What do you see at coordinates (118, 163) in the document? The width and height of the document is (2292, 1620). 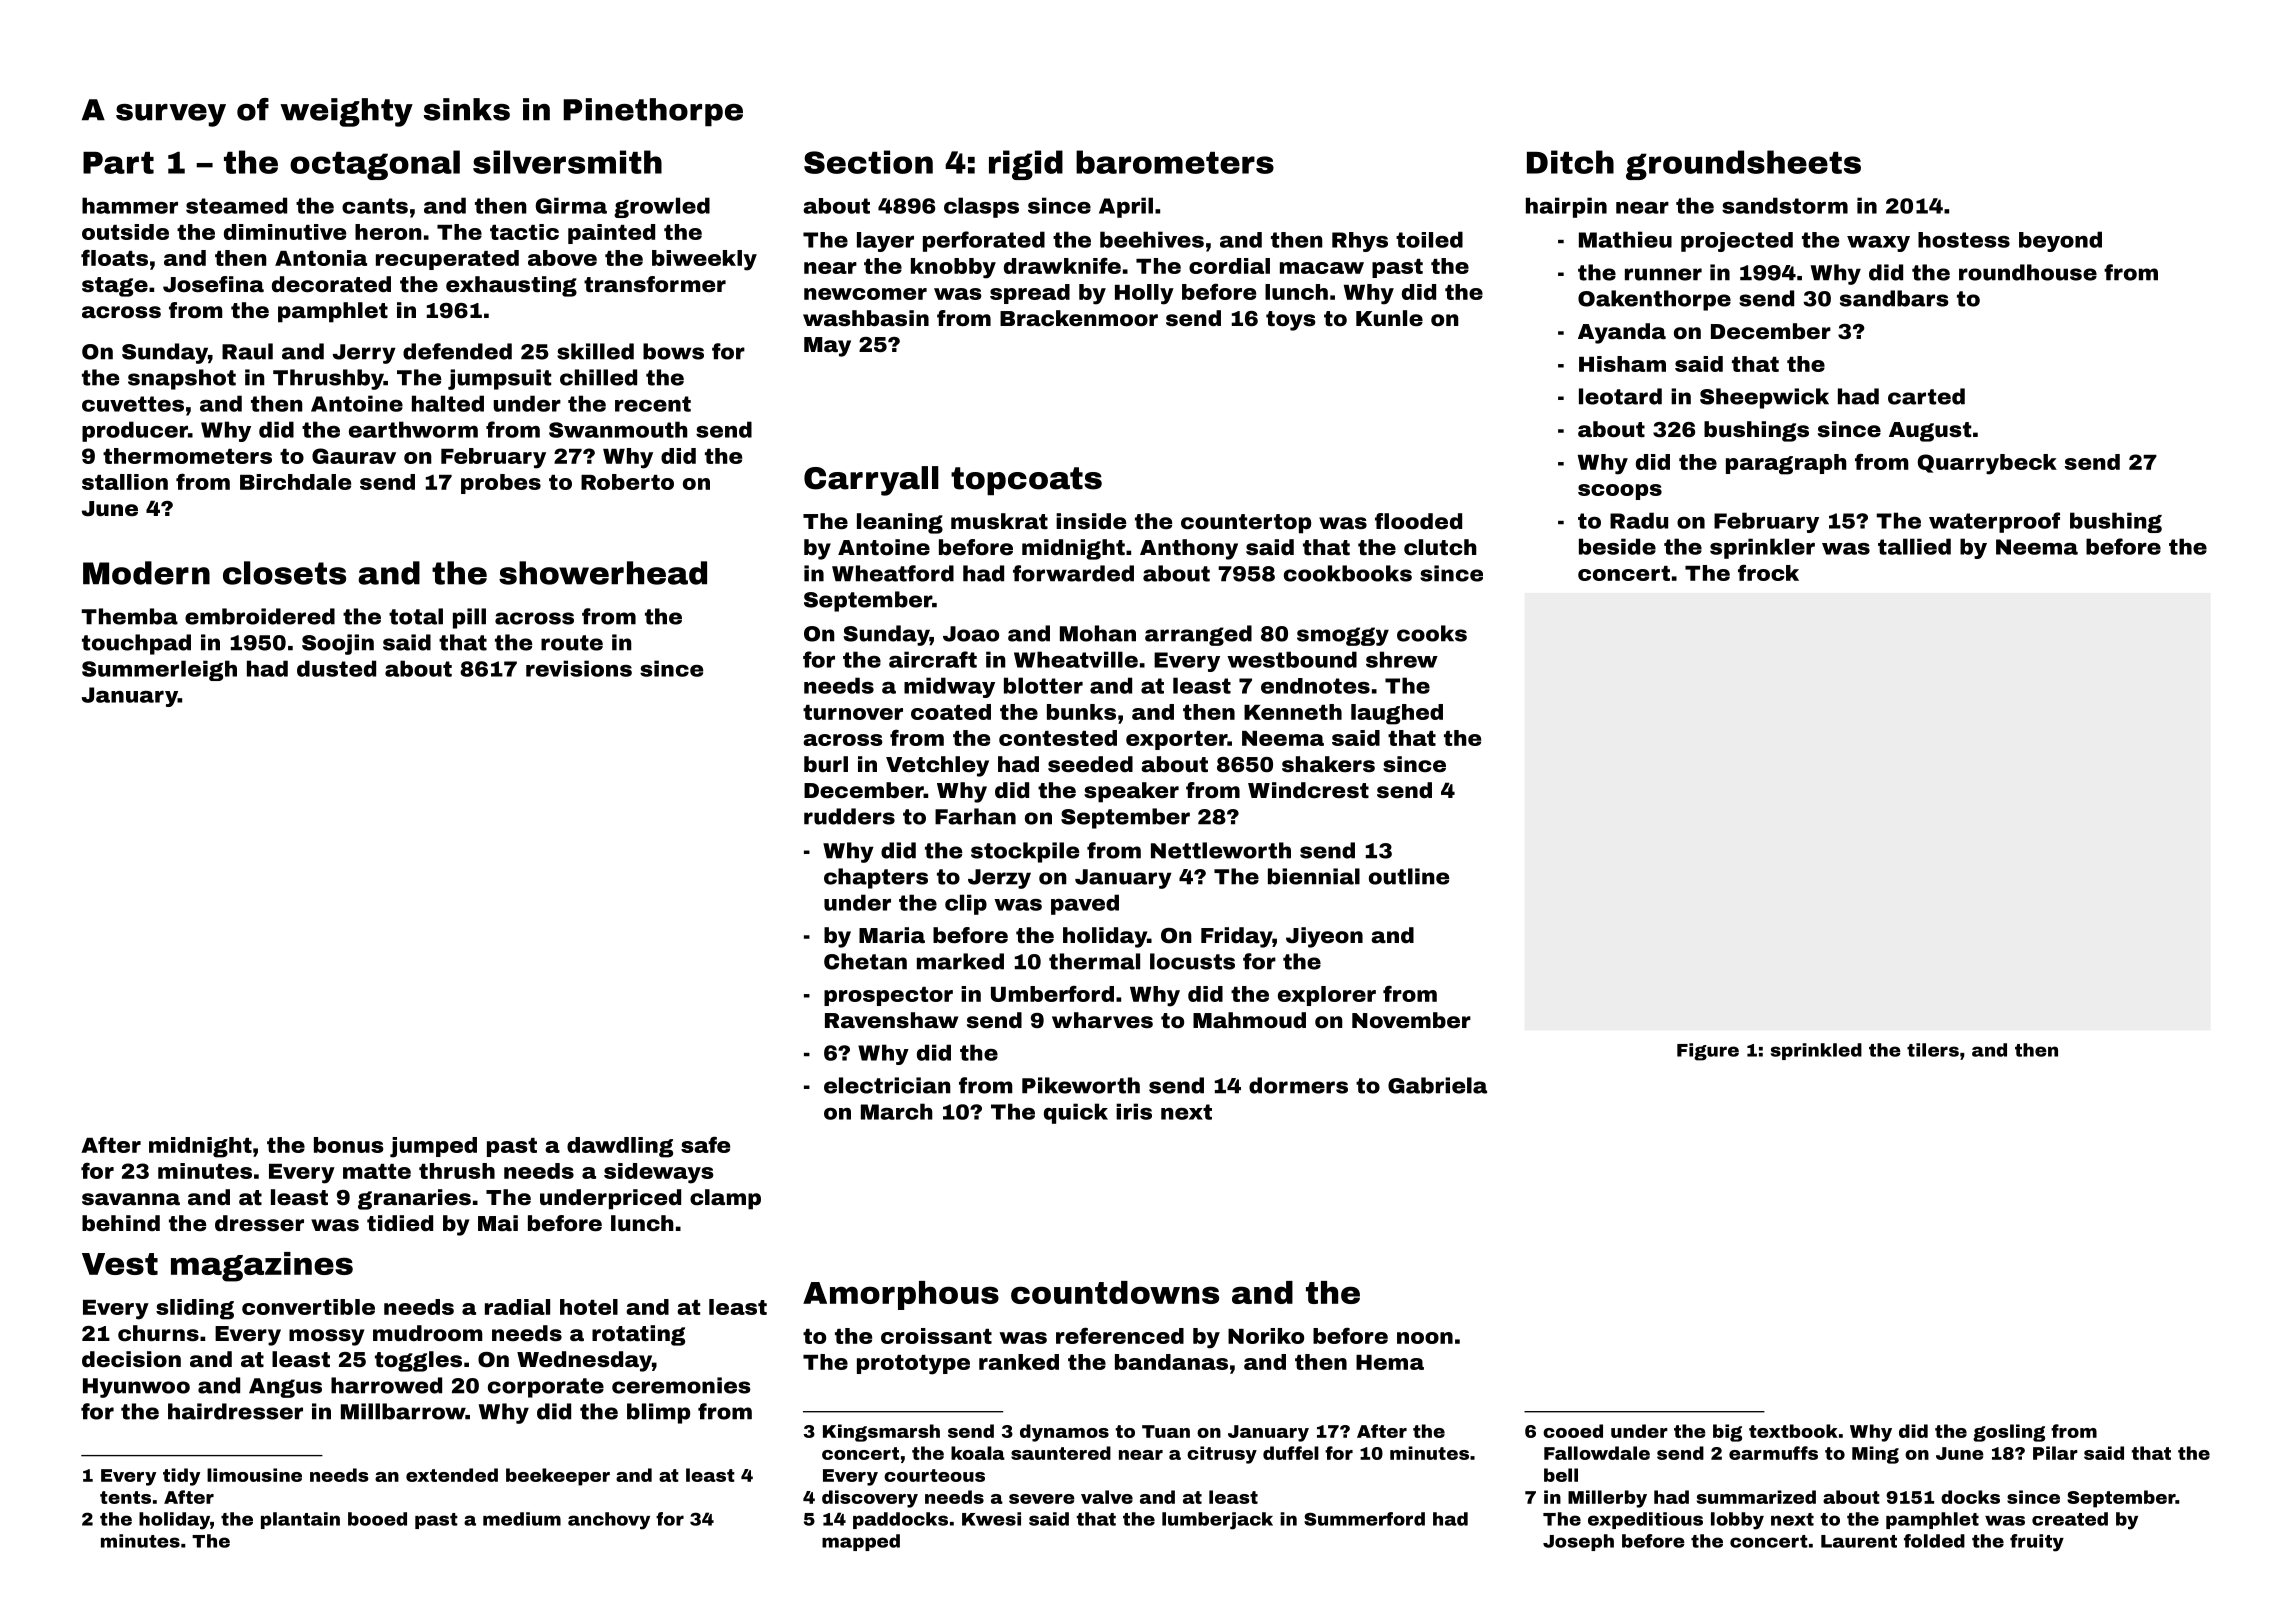 I see `Part` at bounding box center [118, 163].
